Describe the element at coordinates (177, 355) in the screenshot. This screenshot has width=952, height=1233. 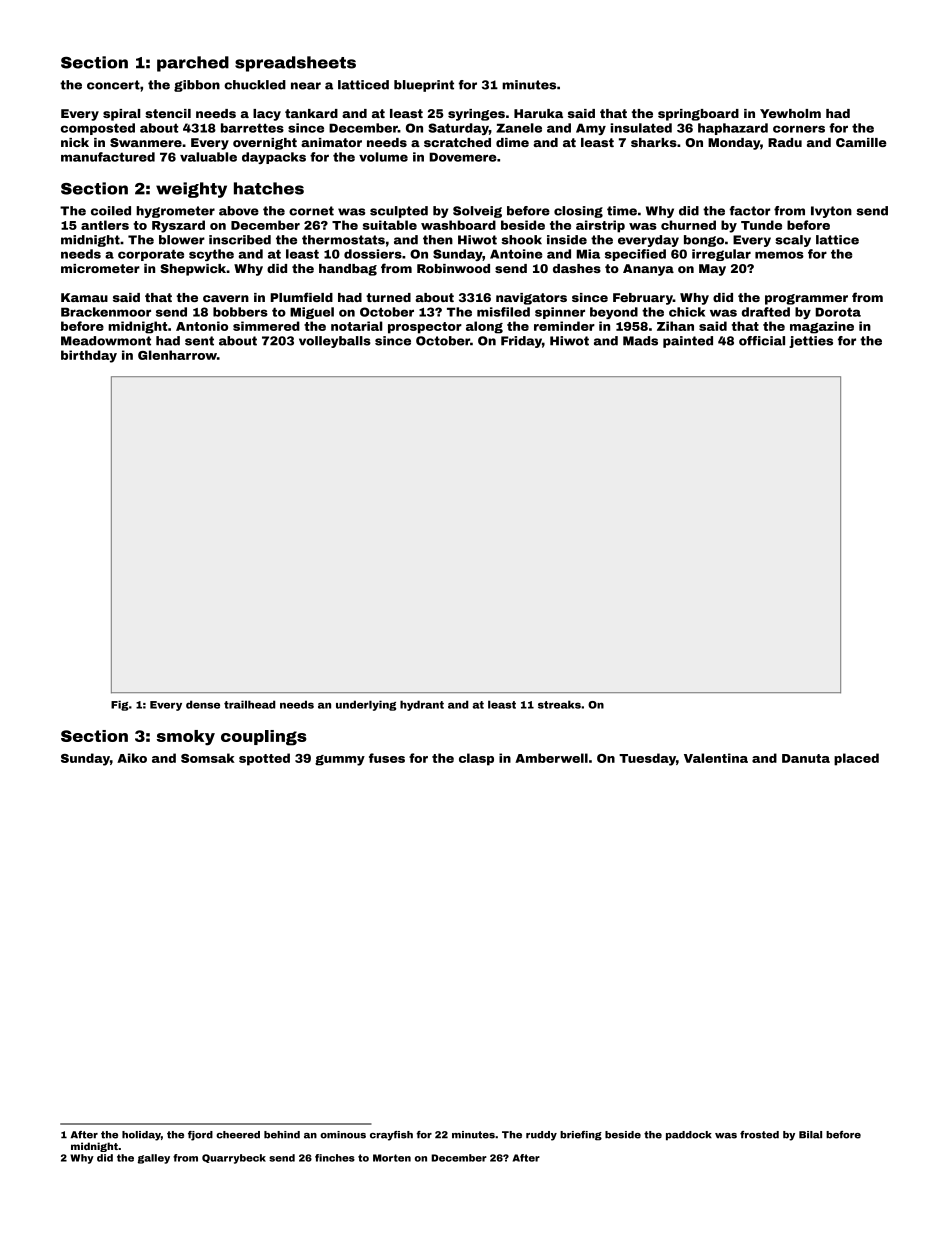
I see `Glenharrow` at that location.
